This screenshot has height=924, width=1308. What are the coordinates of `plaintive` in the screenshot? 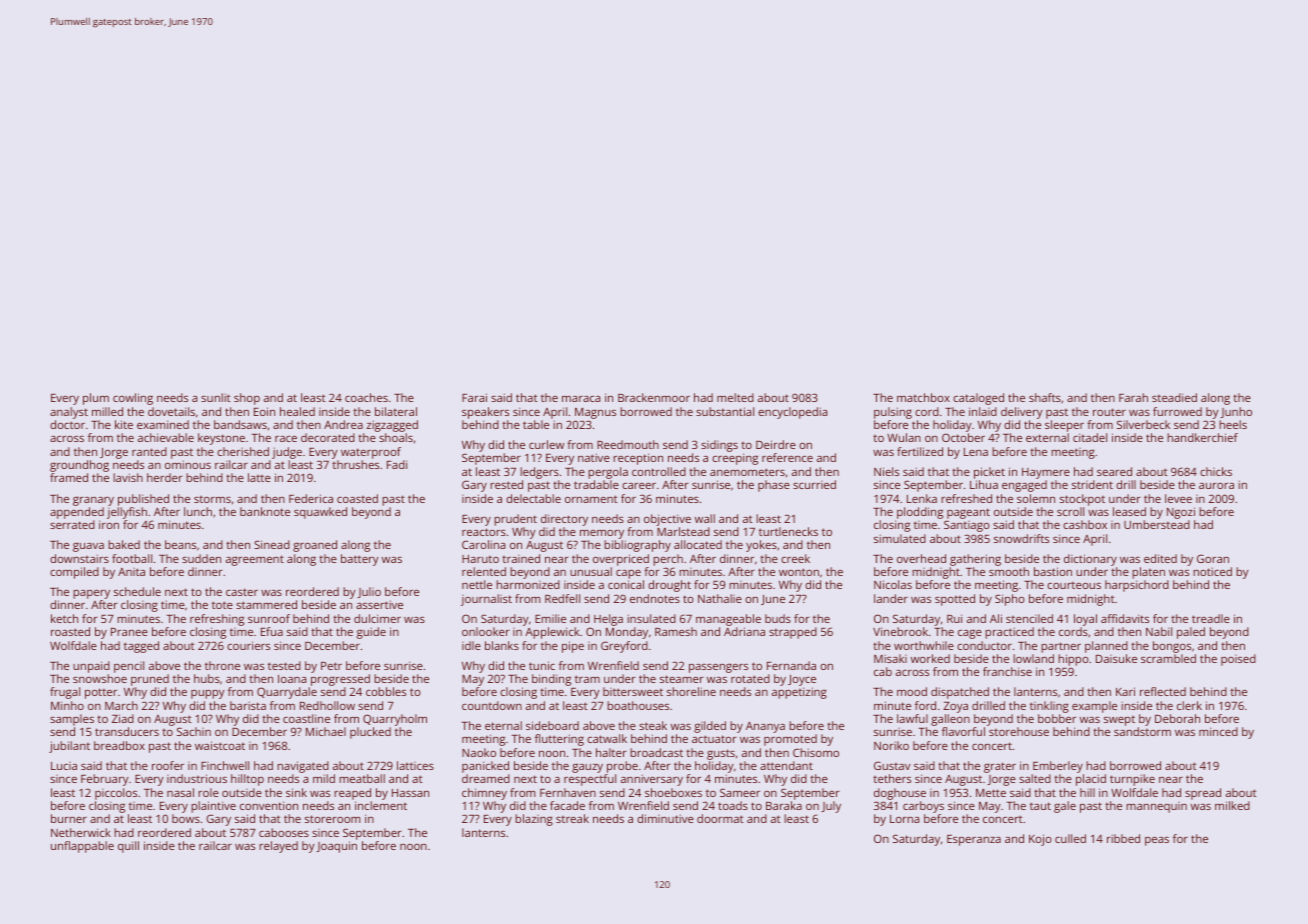 It's located at (213, 807).
